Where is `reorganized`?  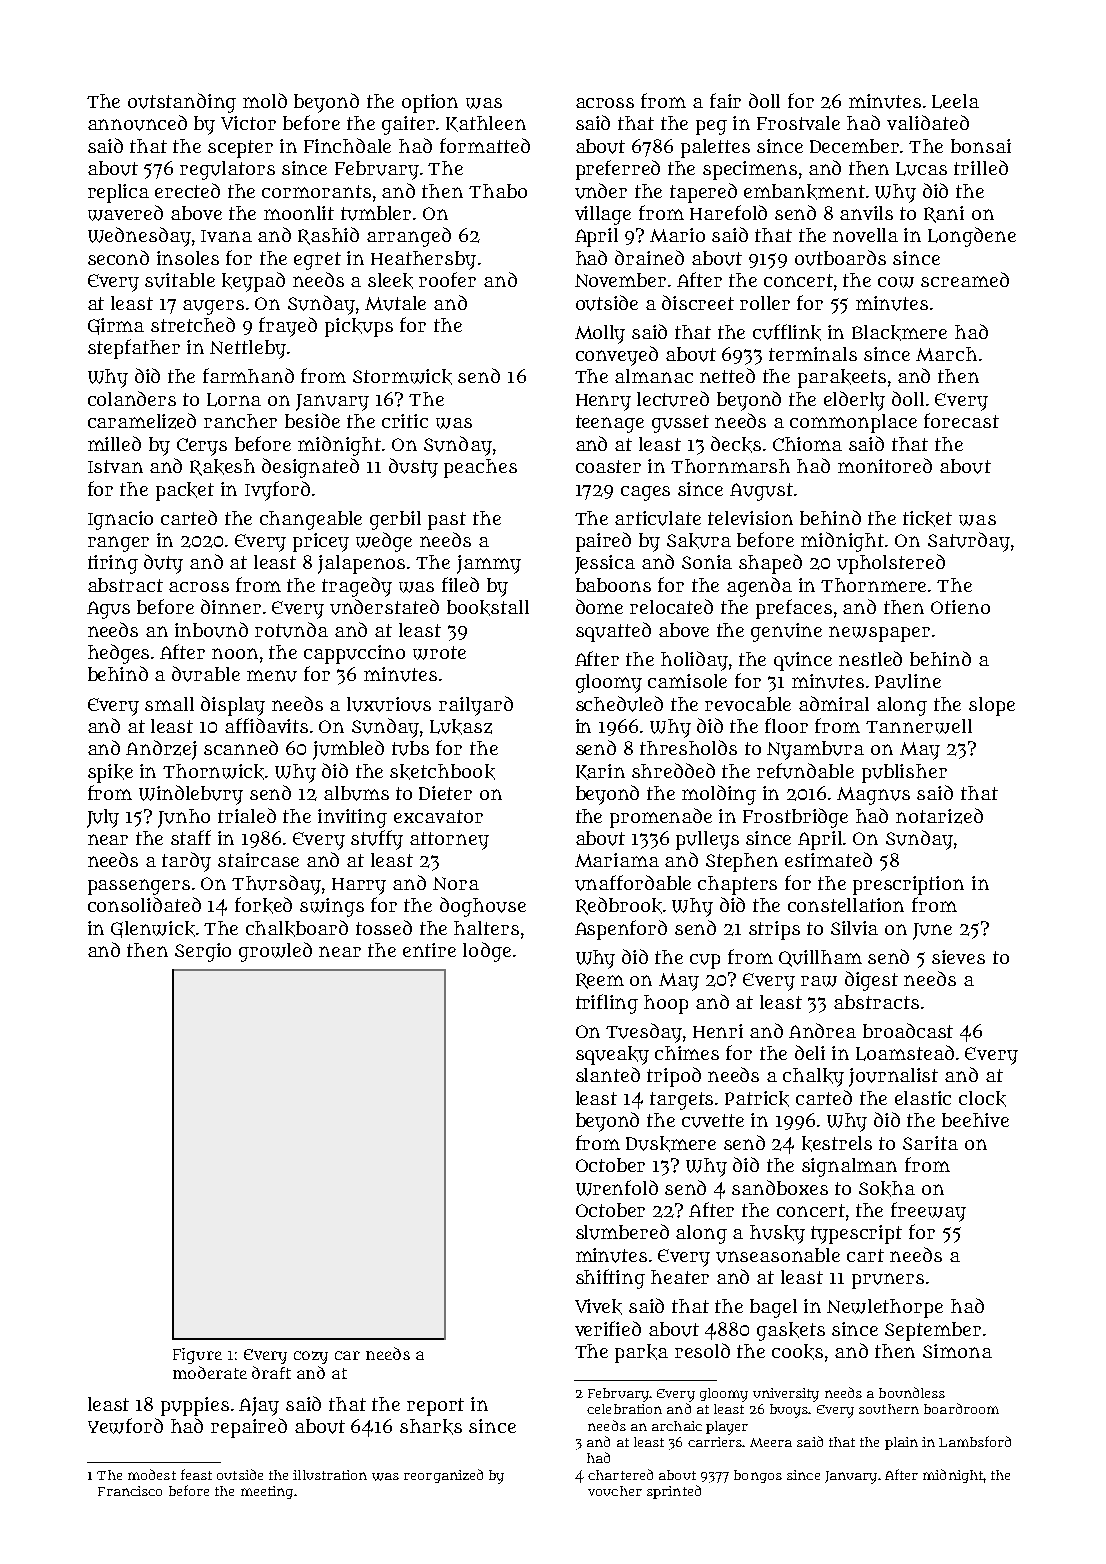 reorganized is located at coordinates (443, 1476).
